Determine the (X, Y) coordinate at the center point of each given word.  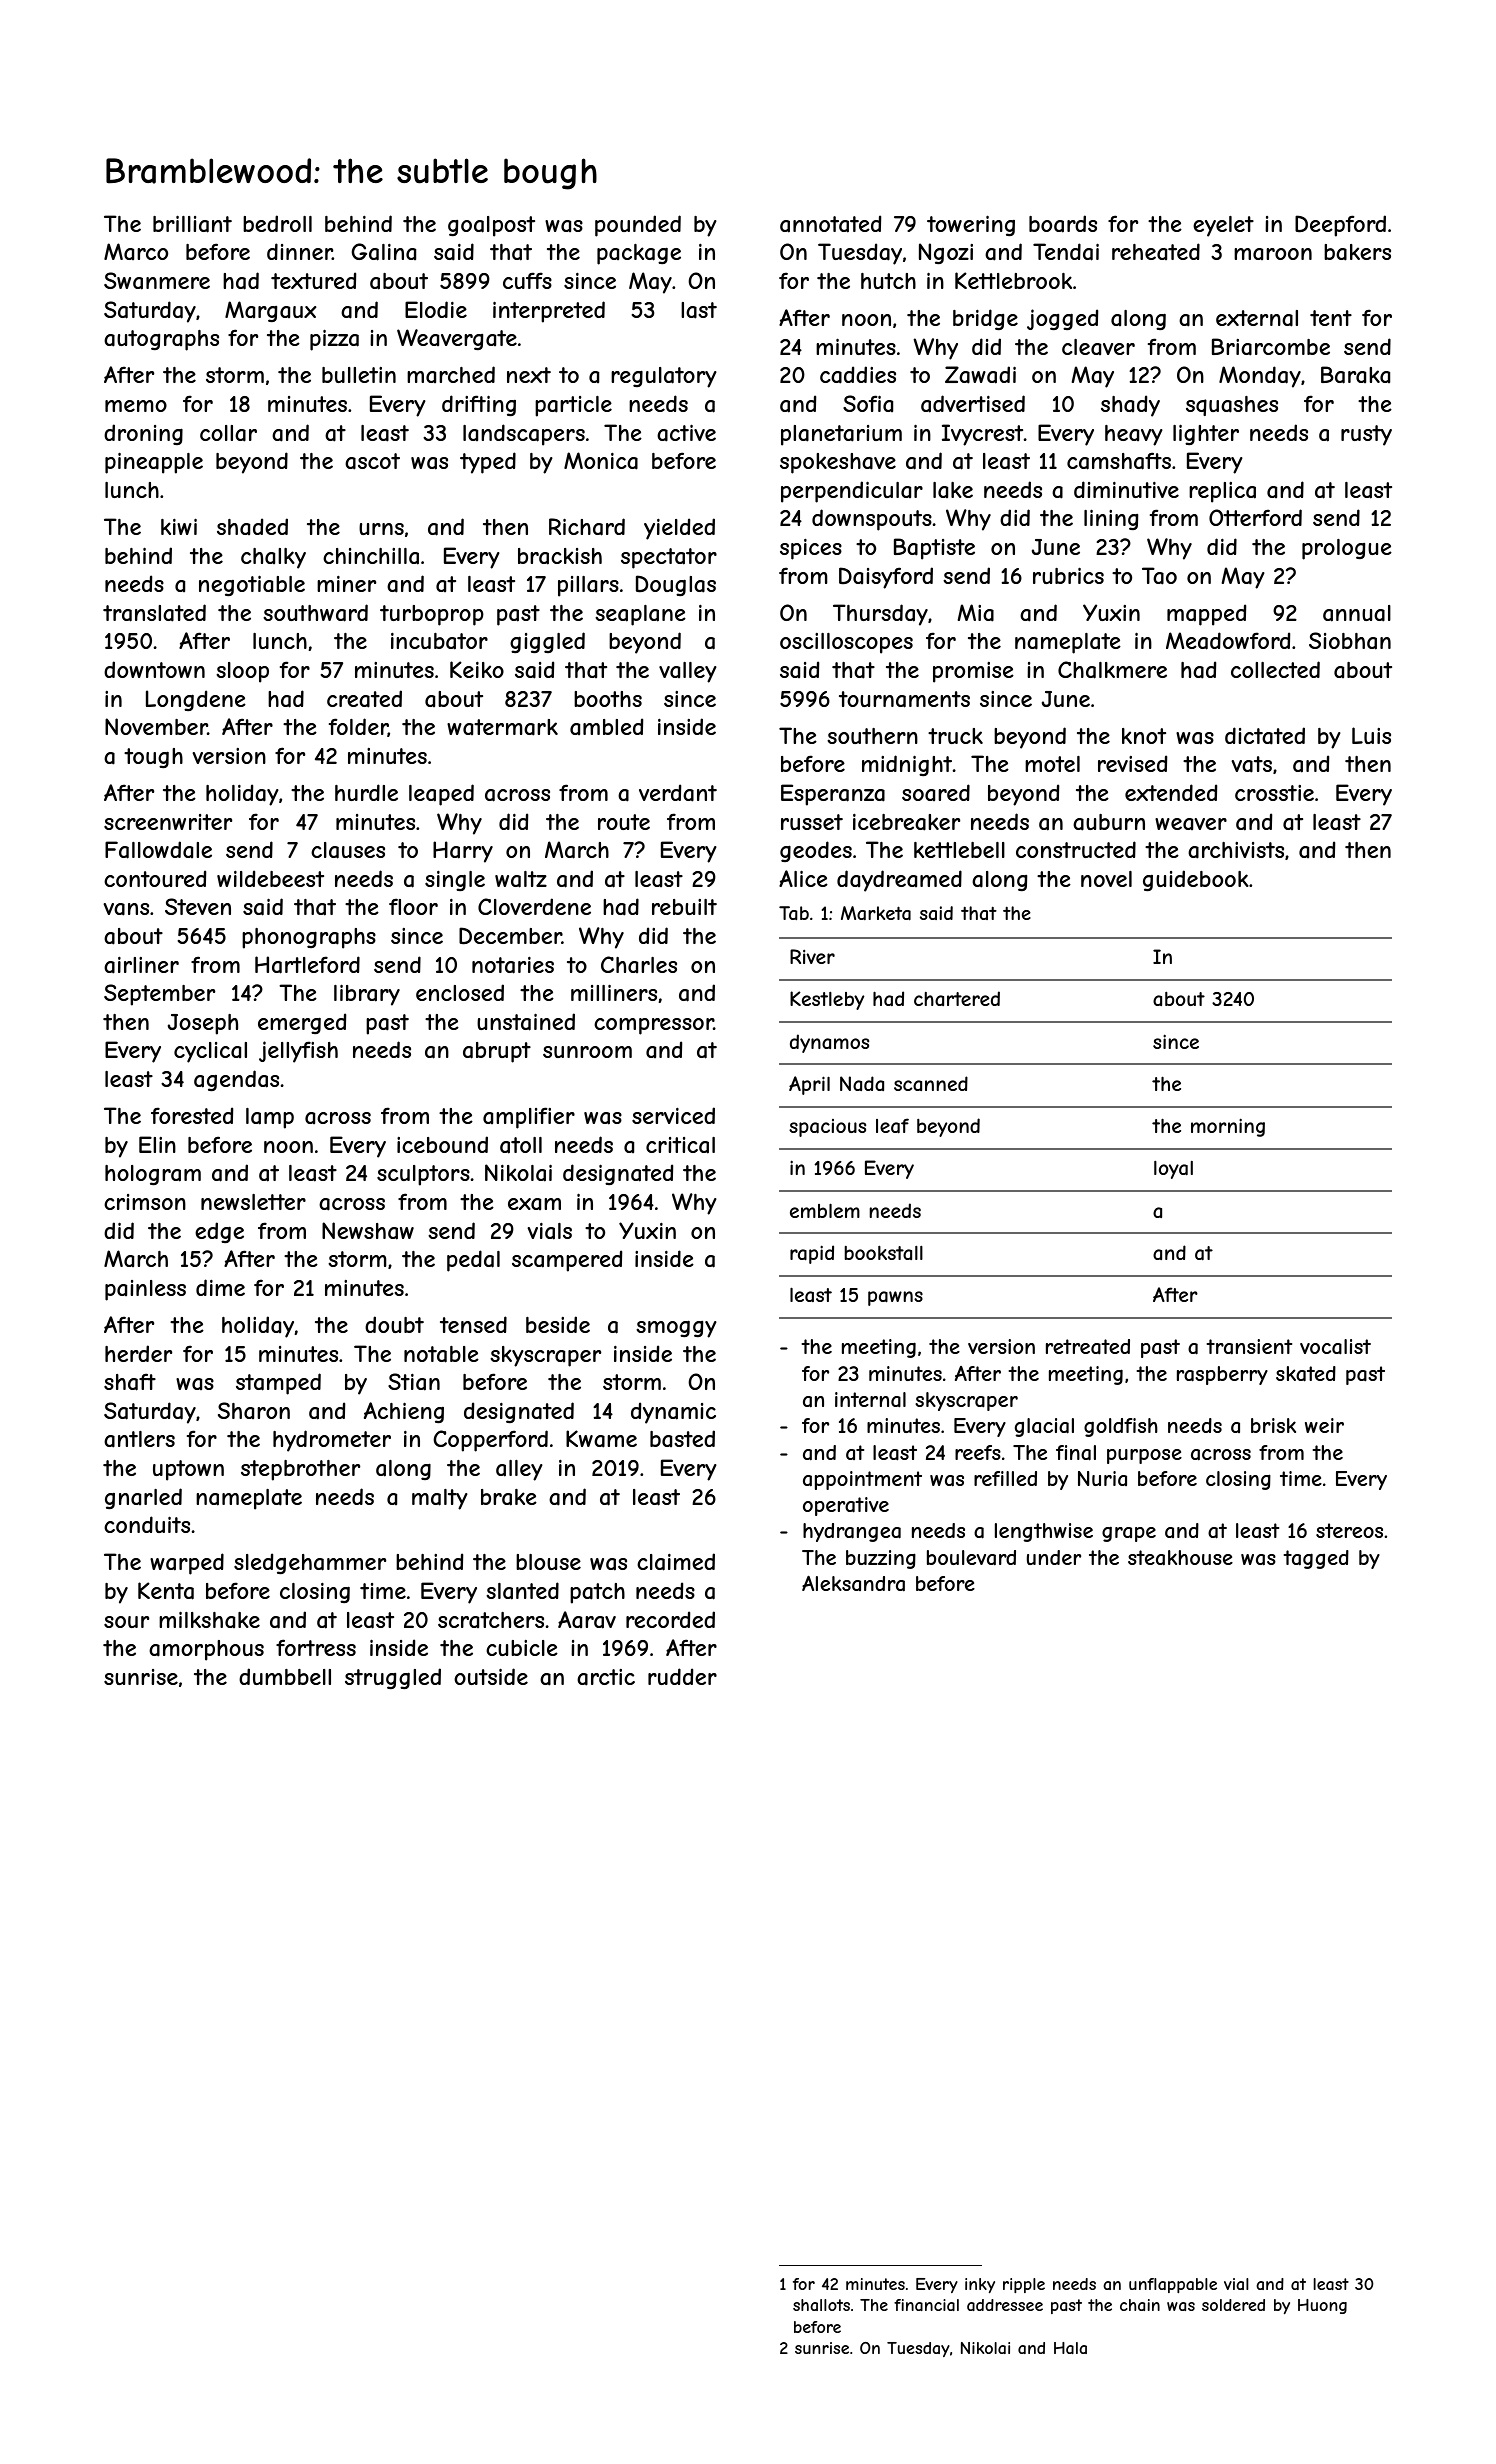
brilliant (192, 224)
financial (926, 2305)
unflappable (1173, 2285)
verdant (678, 793)
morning (1228, 1127)
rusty (1366, 435)
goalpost (491, 226)
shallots (821, 2305)
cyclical (210, 1052)
